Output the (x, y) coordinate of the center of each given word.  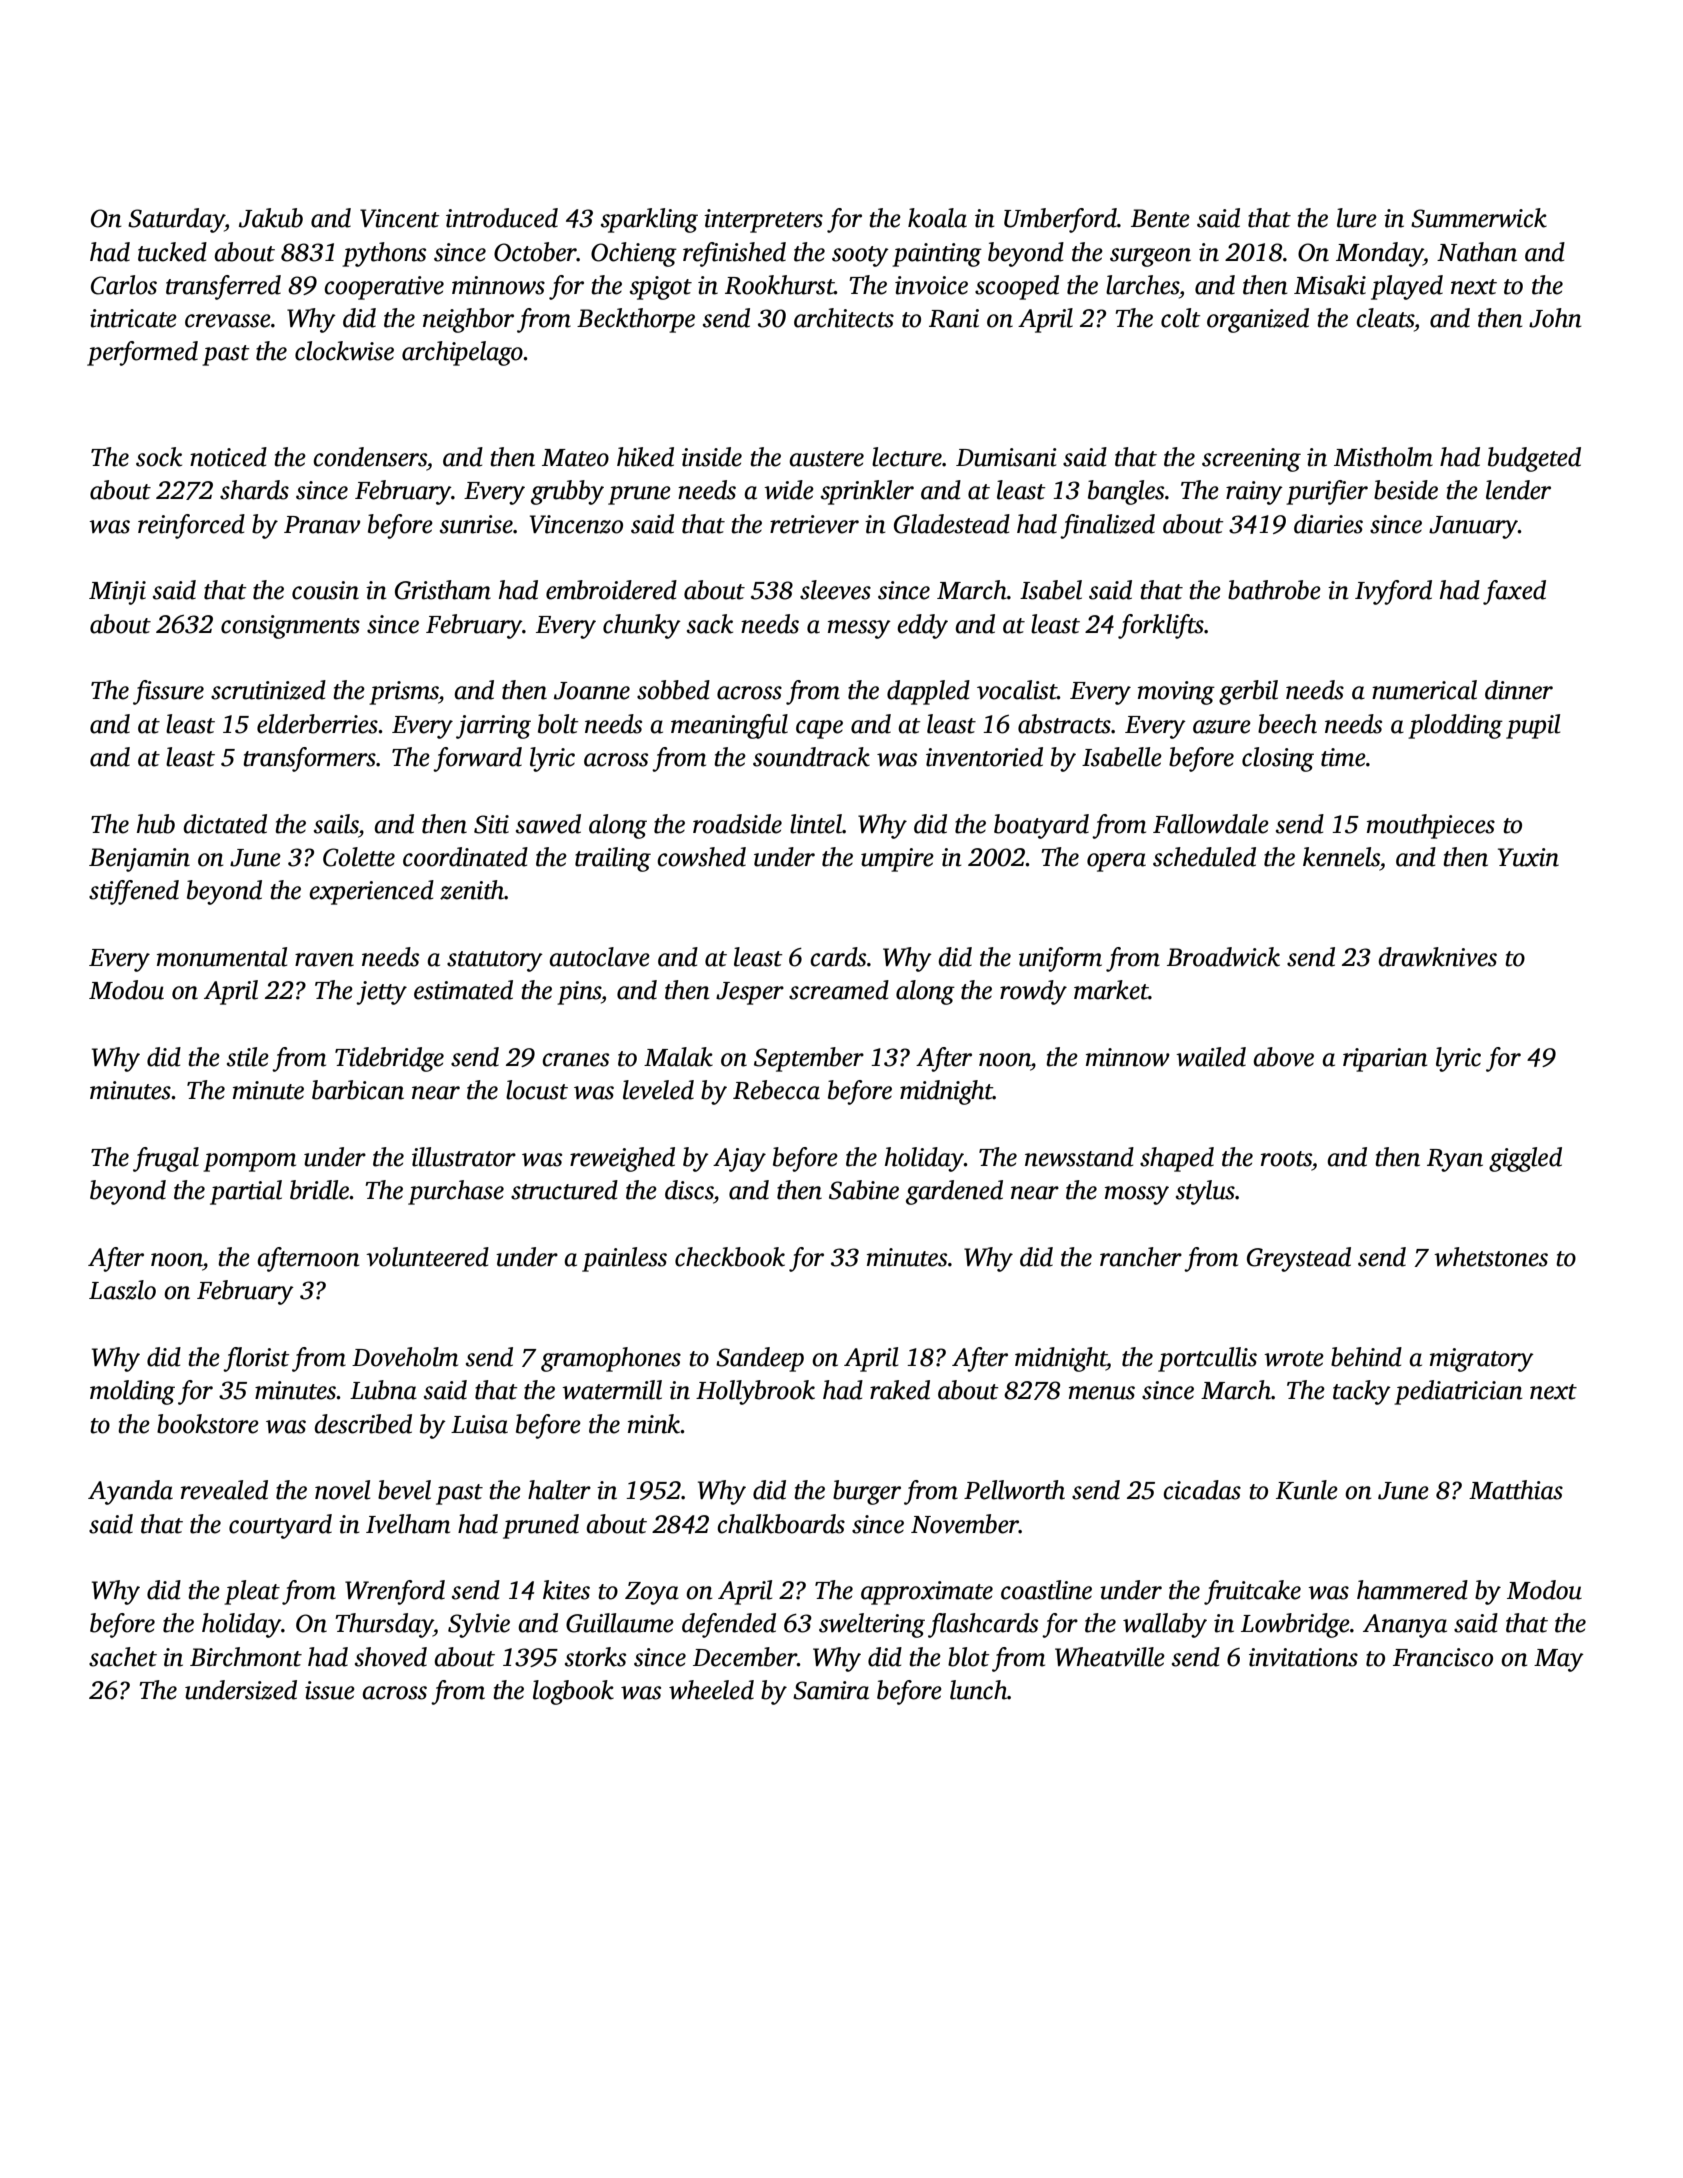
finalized (1107, 526)
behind (1366, 1357)
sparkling (649, 220)
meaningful (729, 726)
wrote (1294, 1359)
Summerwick (1479, 218)
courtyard (280, 1526)
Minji (117, 593)
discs (689, 1190)
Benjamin (139, 860)
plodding (1455, 726)
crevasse (228, 321)
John (1555, 318)
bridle (320, 1190)
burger (867, 1492)
